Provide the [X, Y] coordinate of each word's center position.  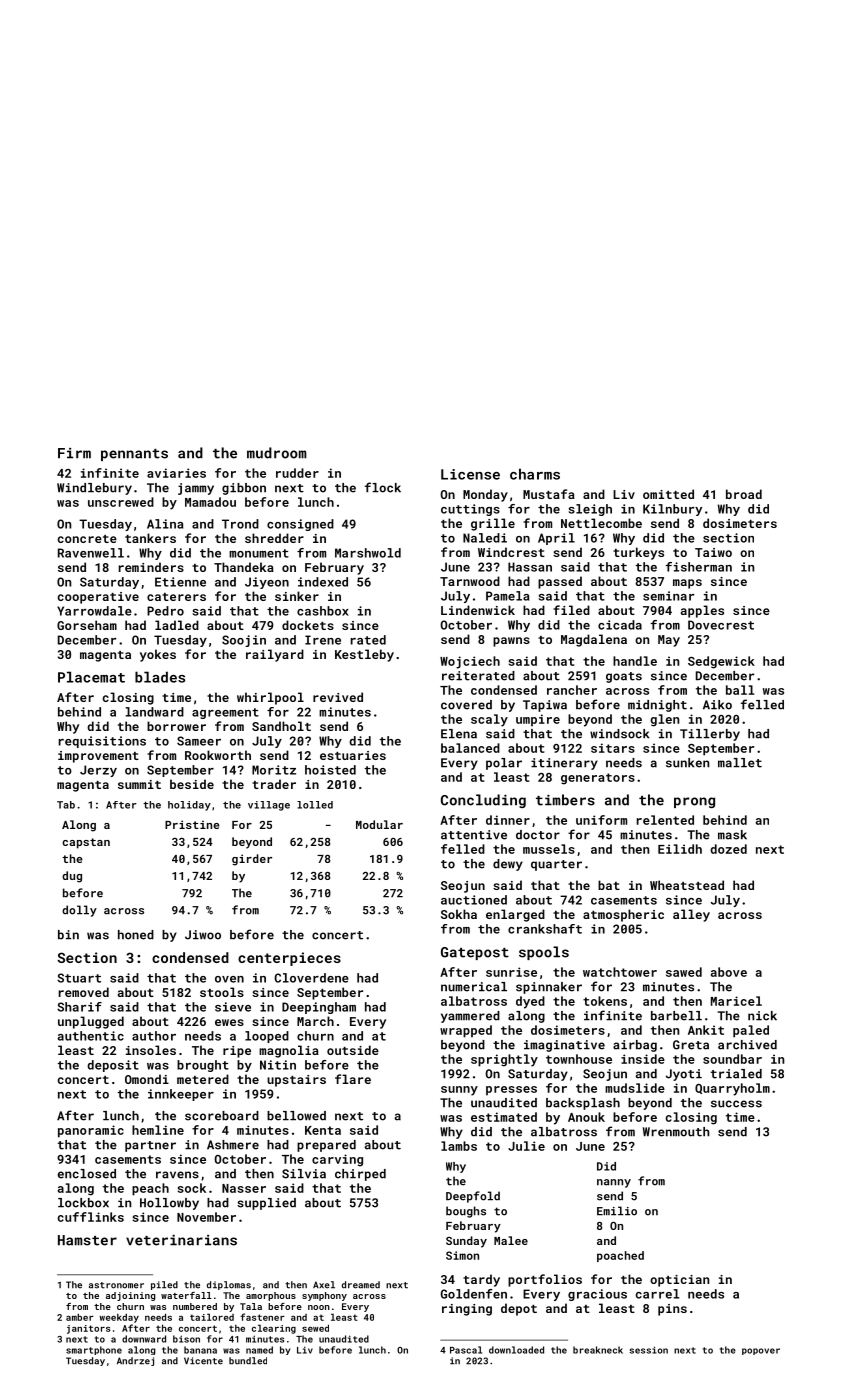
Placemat [91, 677]
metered [203, 1079]
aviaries [176, 473]
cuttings [470, 510]
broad [744, 494]
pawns [511, 642]
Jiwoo [203, 935]
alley [691, 915]
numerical [474, 987]
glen [664, 720]
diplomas [229, 1285]
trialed [736, 1074]
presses [511, 1091]
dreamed [361, 1285]
